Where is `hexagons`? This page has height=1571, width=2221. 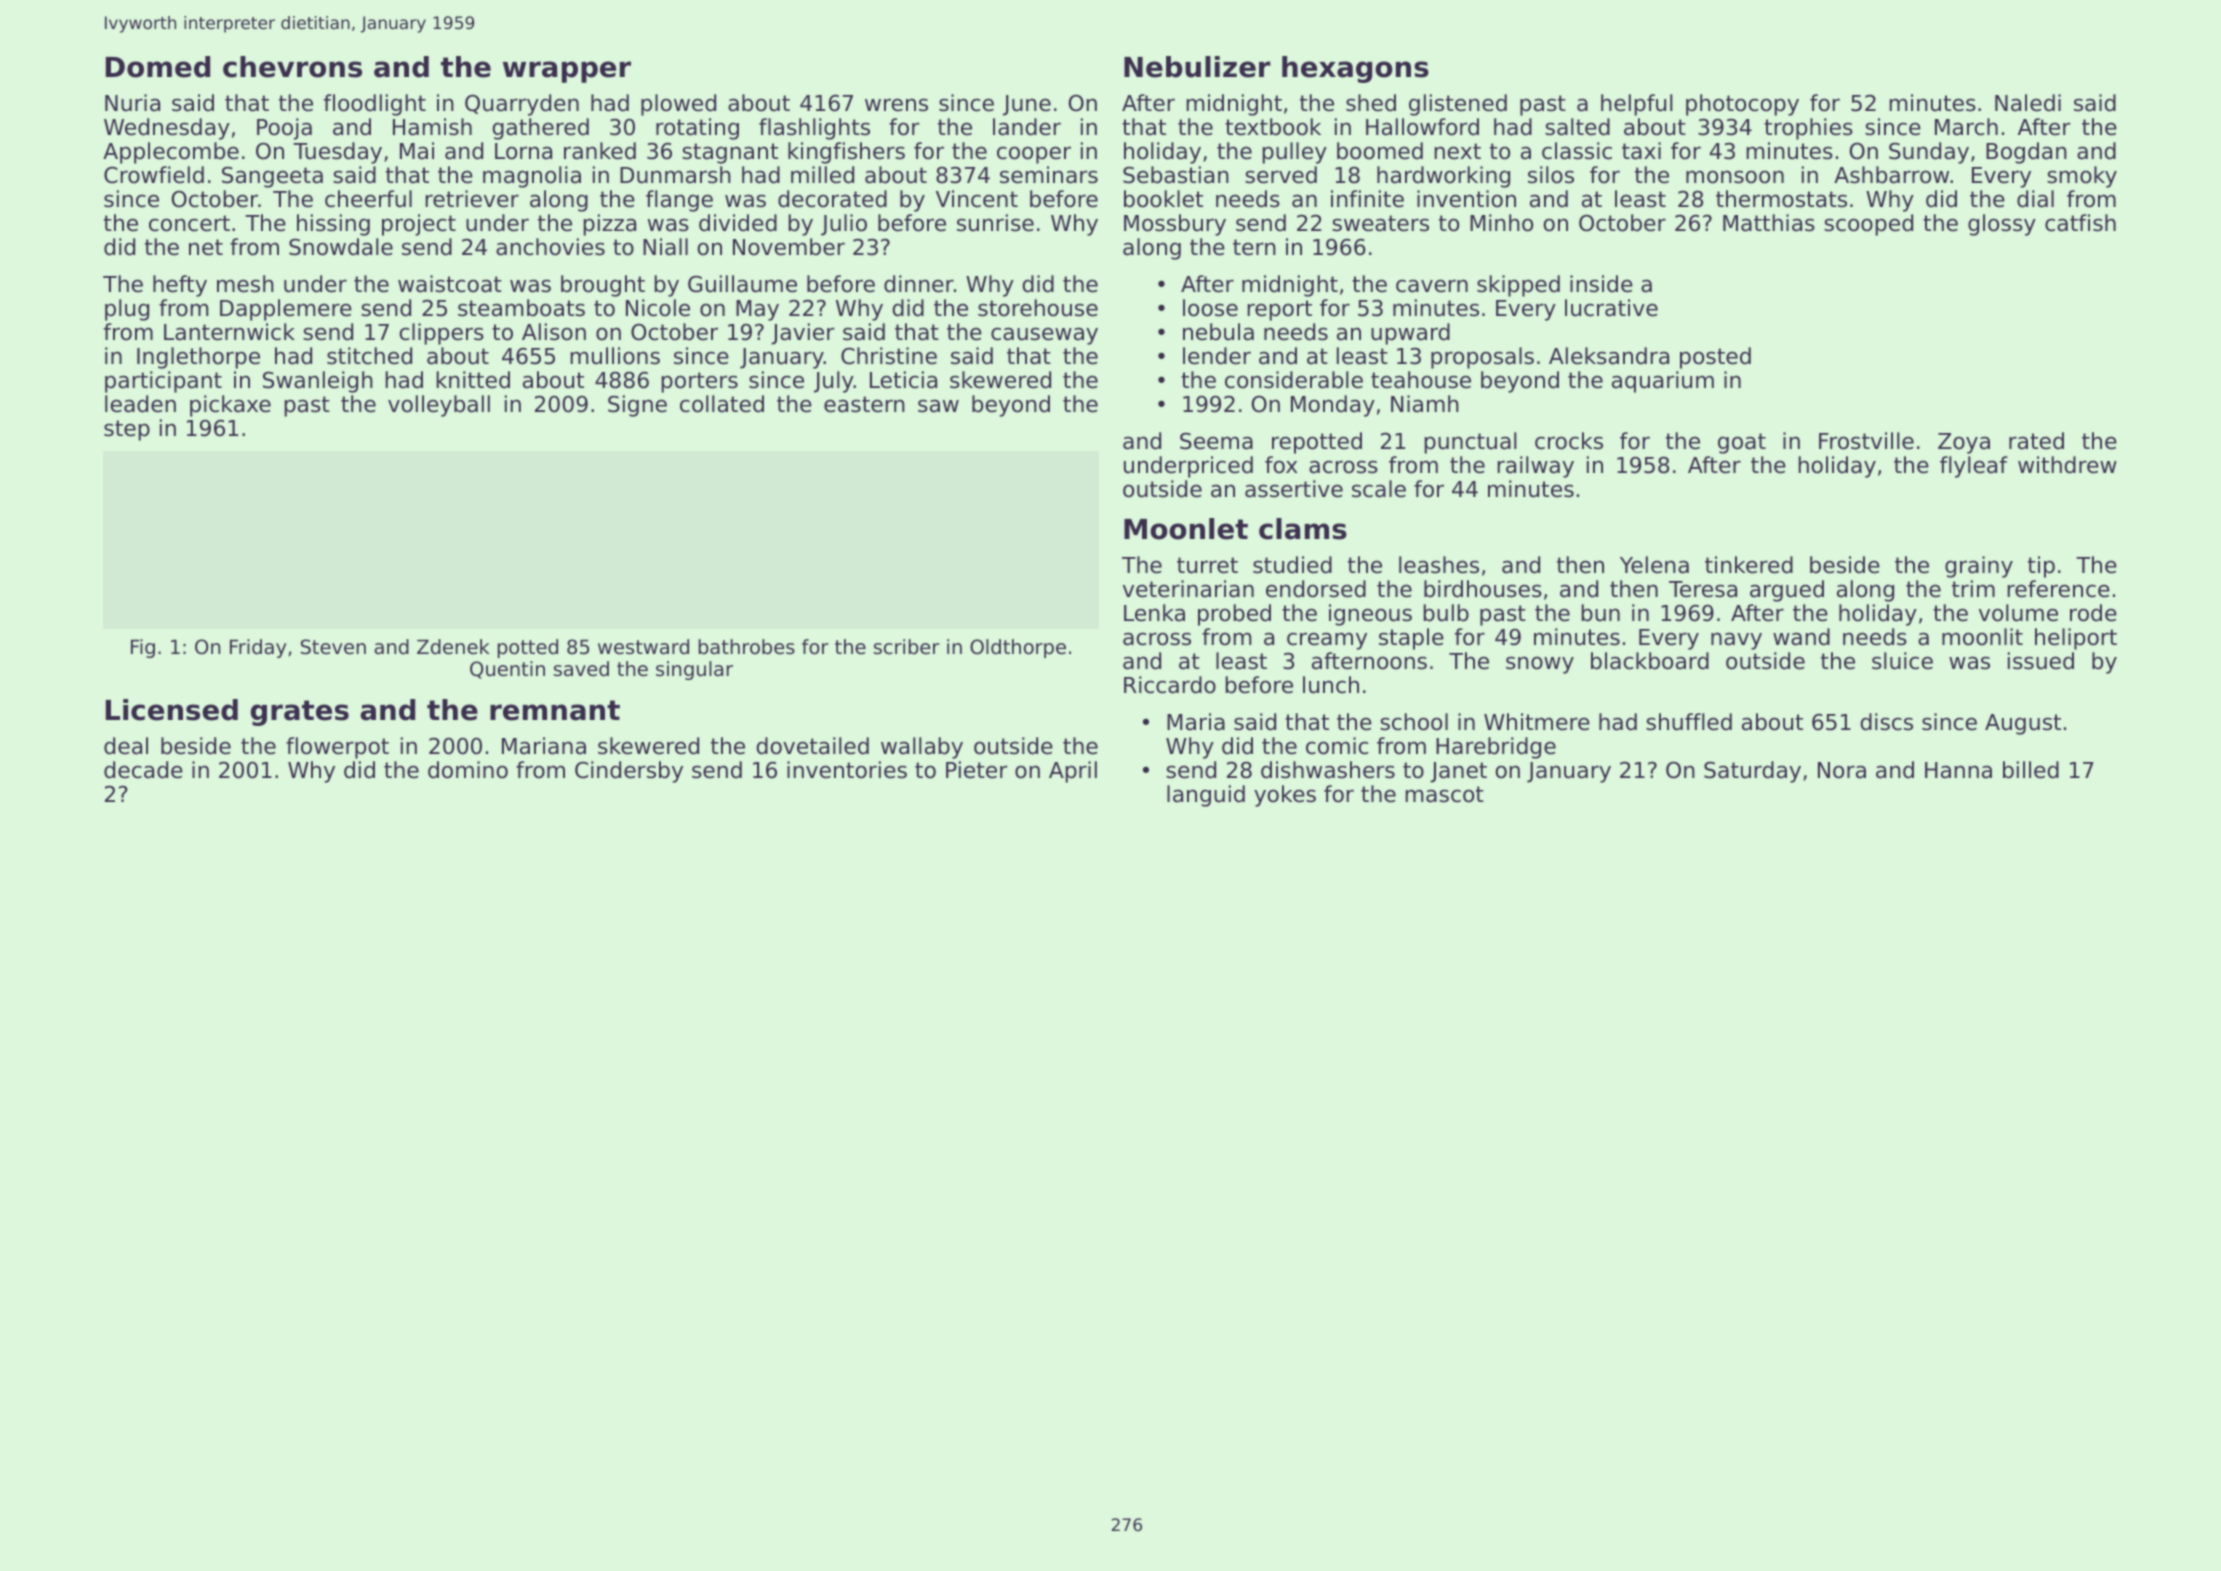 hexagons is located at coordinates (1355, 69).
